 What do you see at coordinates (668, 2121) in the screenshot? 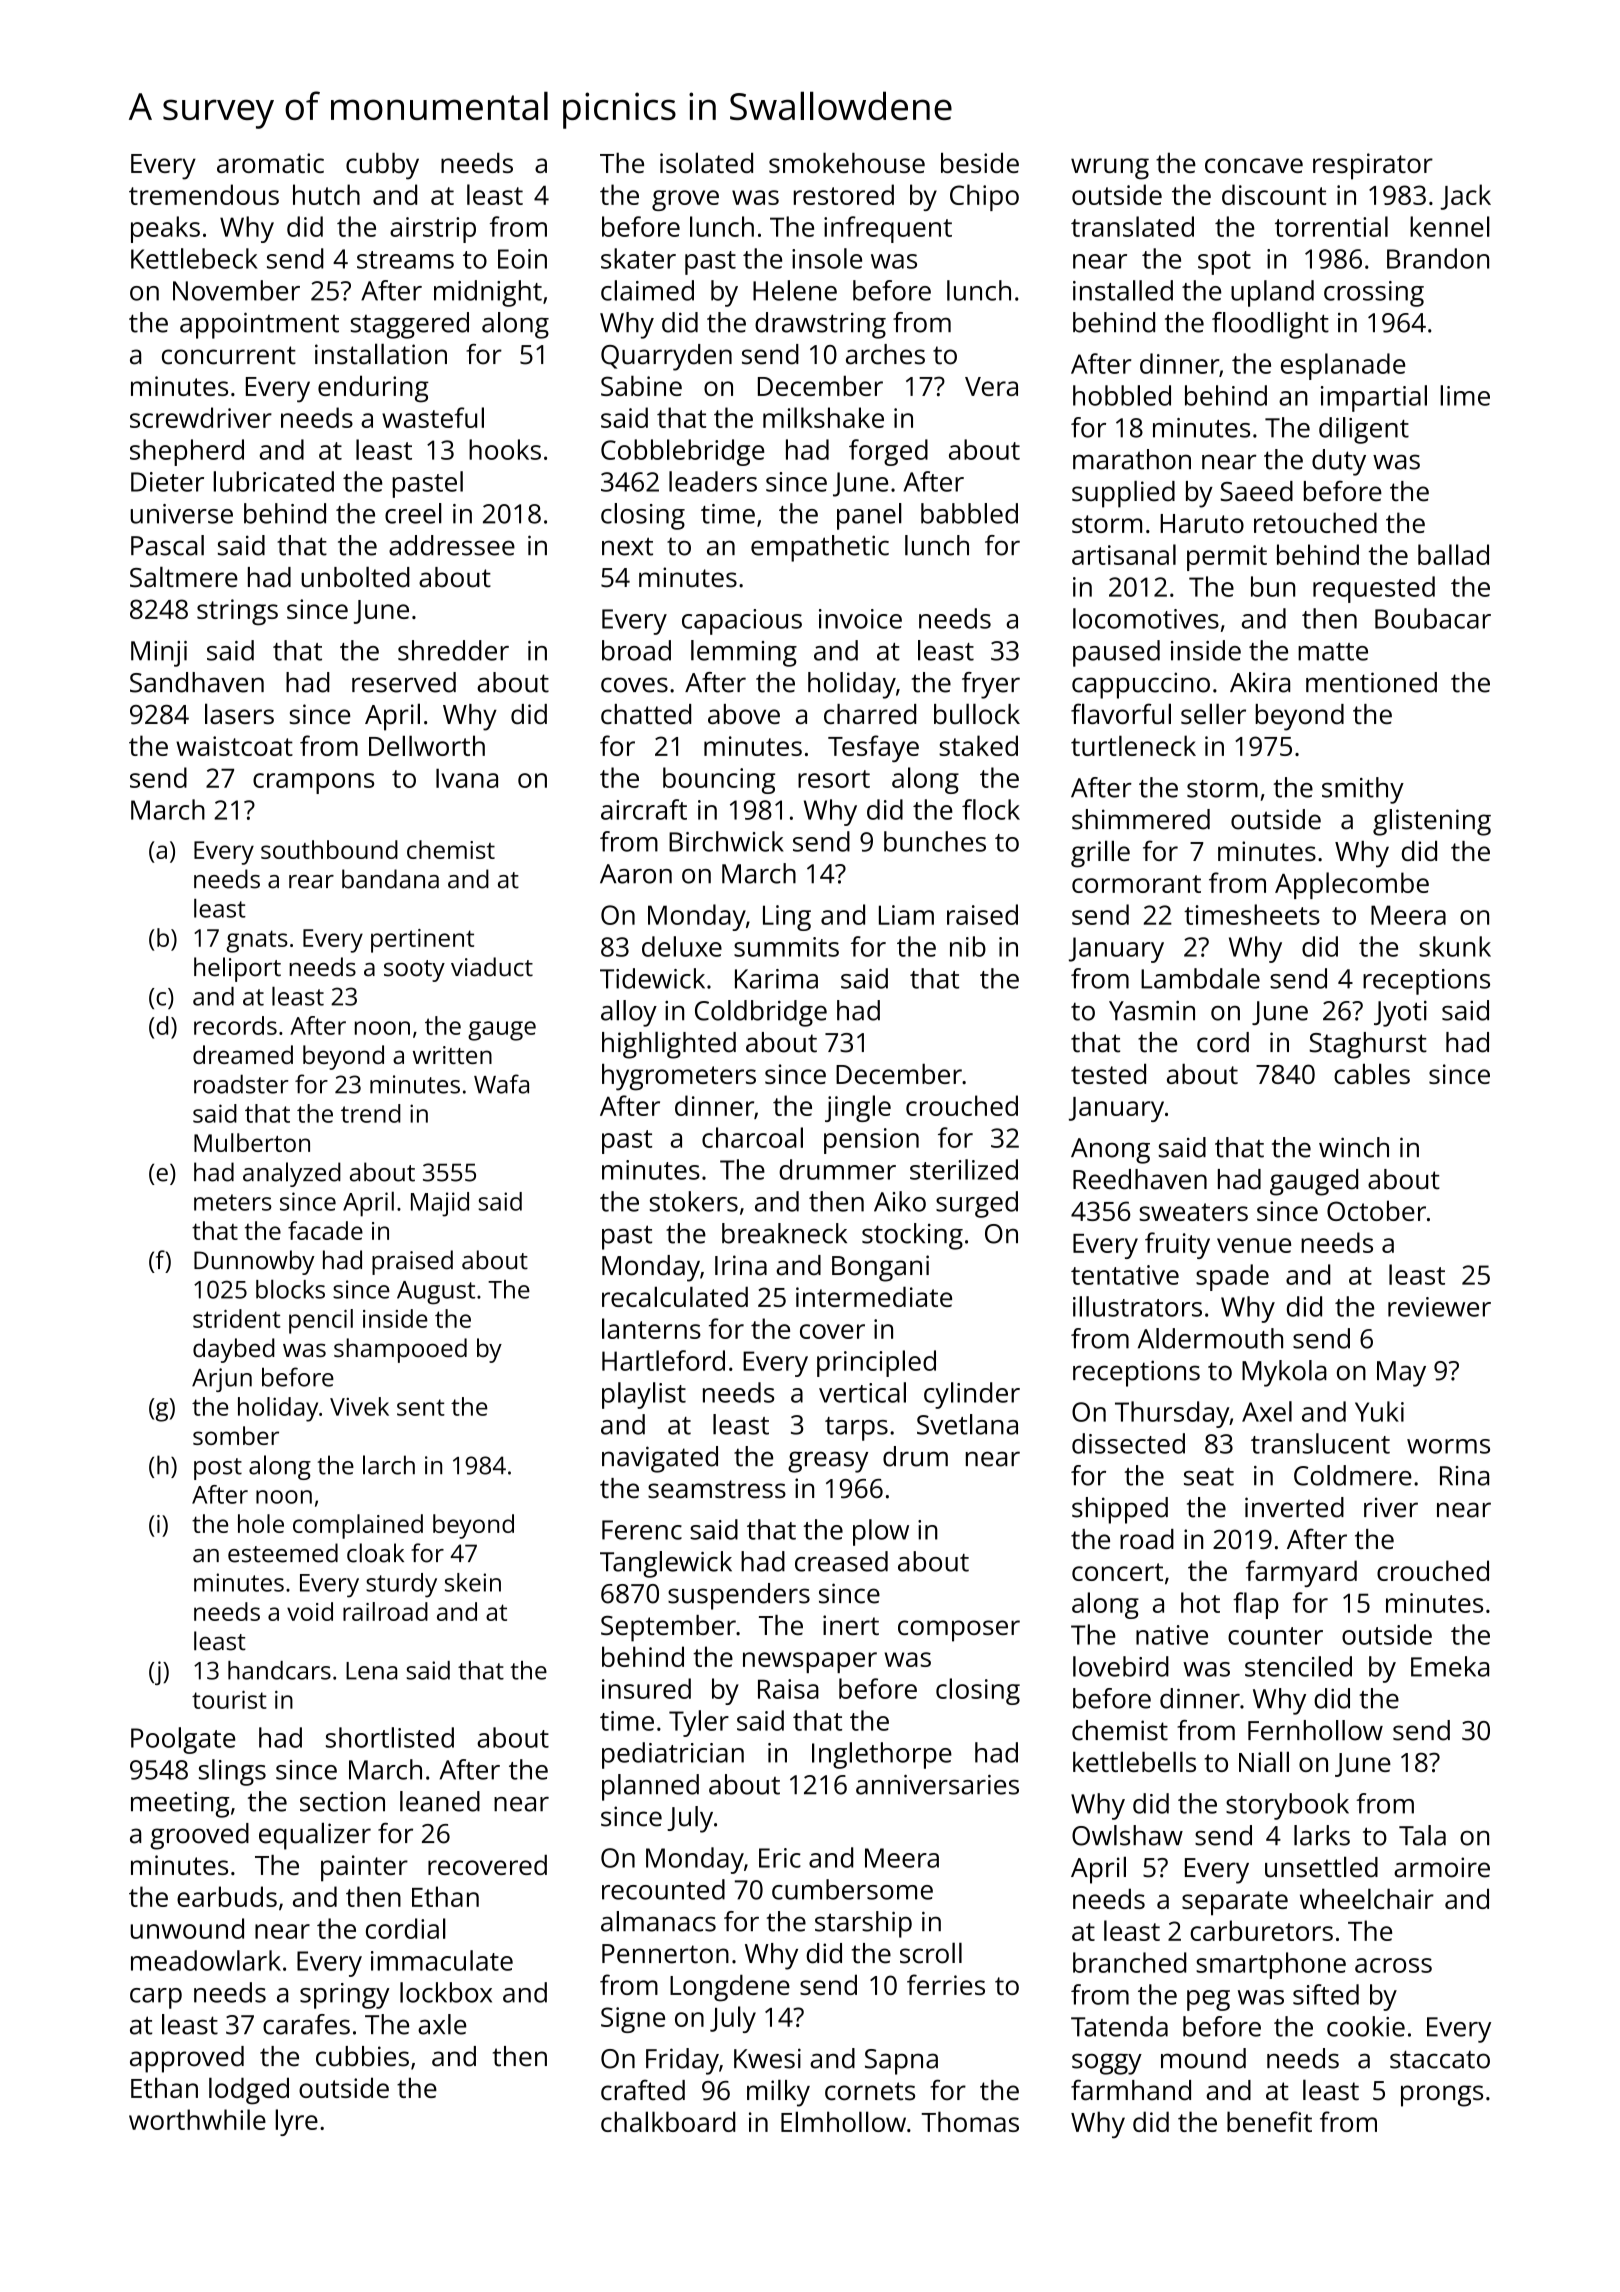
I see `chalkboard` at bounding box center [668, 2121].
